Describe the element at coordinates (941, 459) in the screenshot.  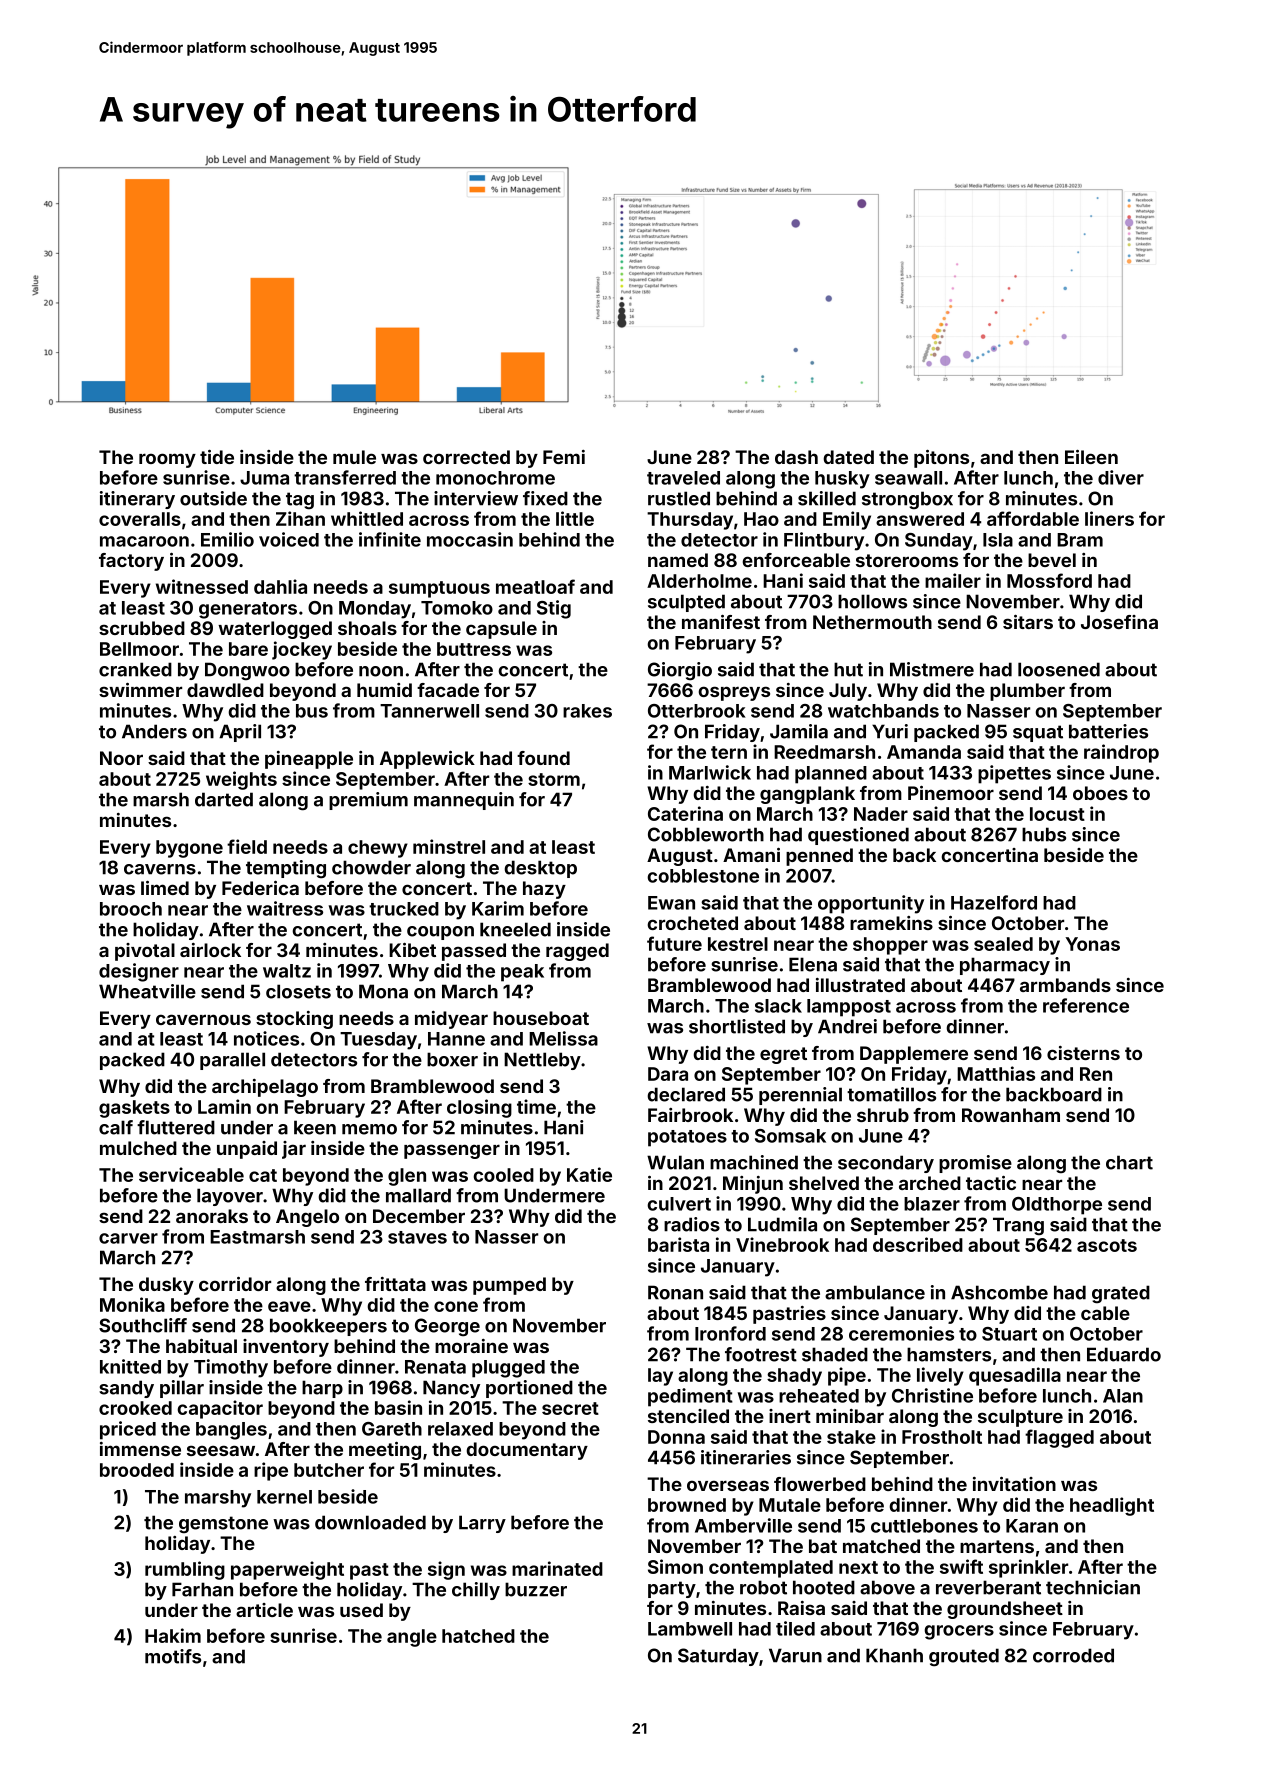
I see `pitons` at that location.
